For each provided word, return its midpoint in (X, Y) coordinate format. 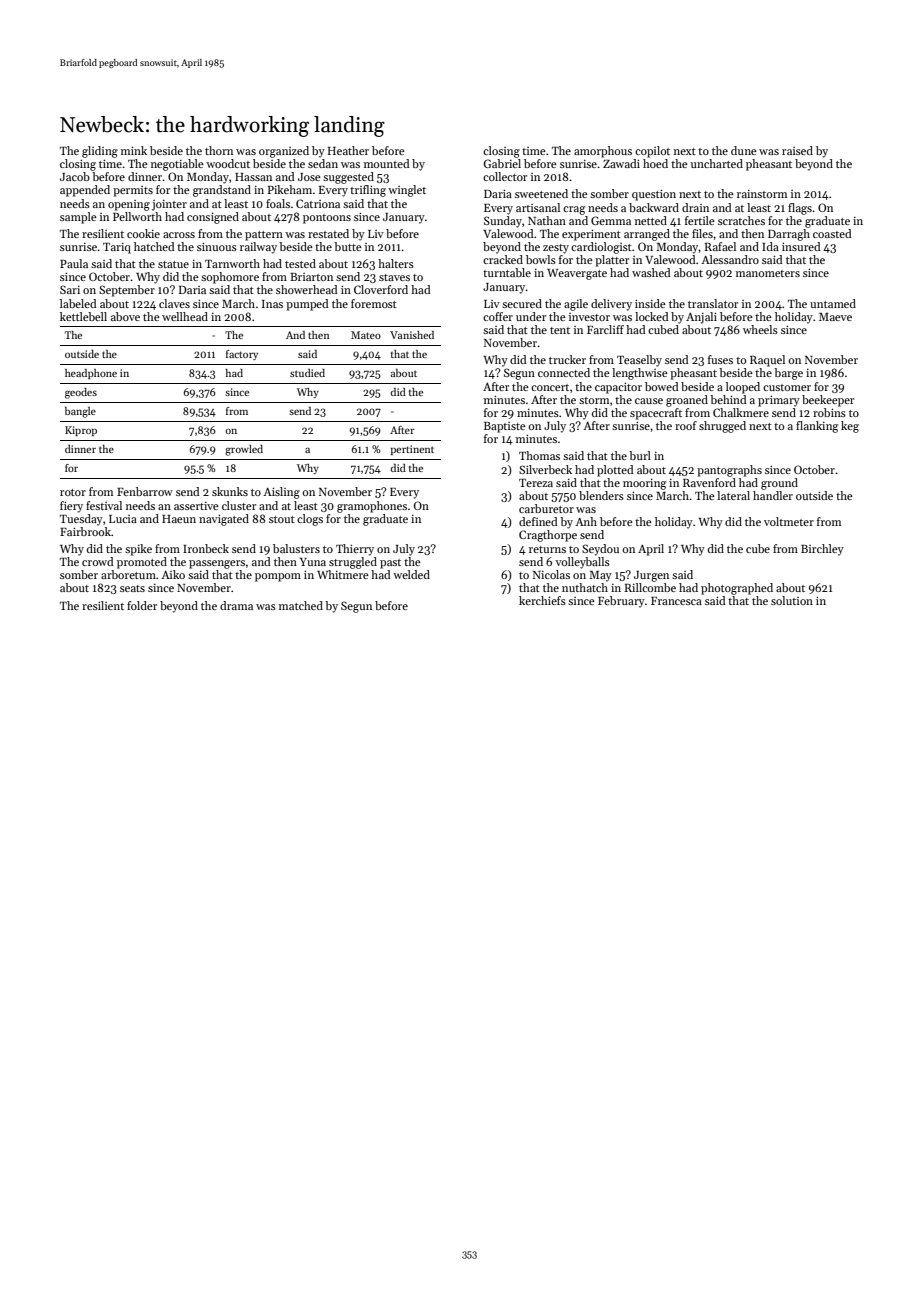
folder (142, 605)
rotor (73, 492)
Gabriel (502, 163)
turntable (507, 272)
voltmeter (789, 521)
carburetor (546, 508)
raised (797, 150)
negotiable (177, 165)
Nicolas (551, 574)
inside (650, 303)
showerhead (307, 289)
